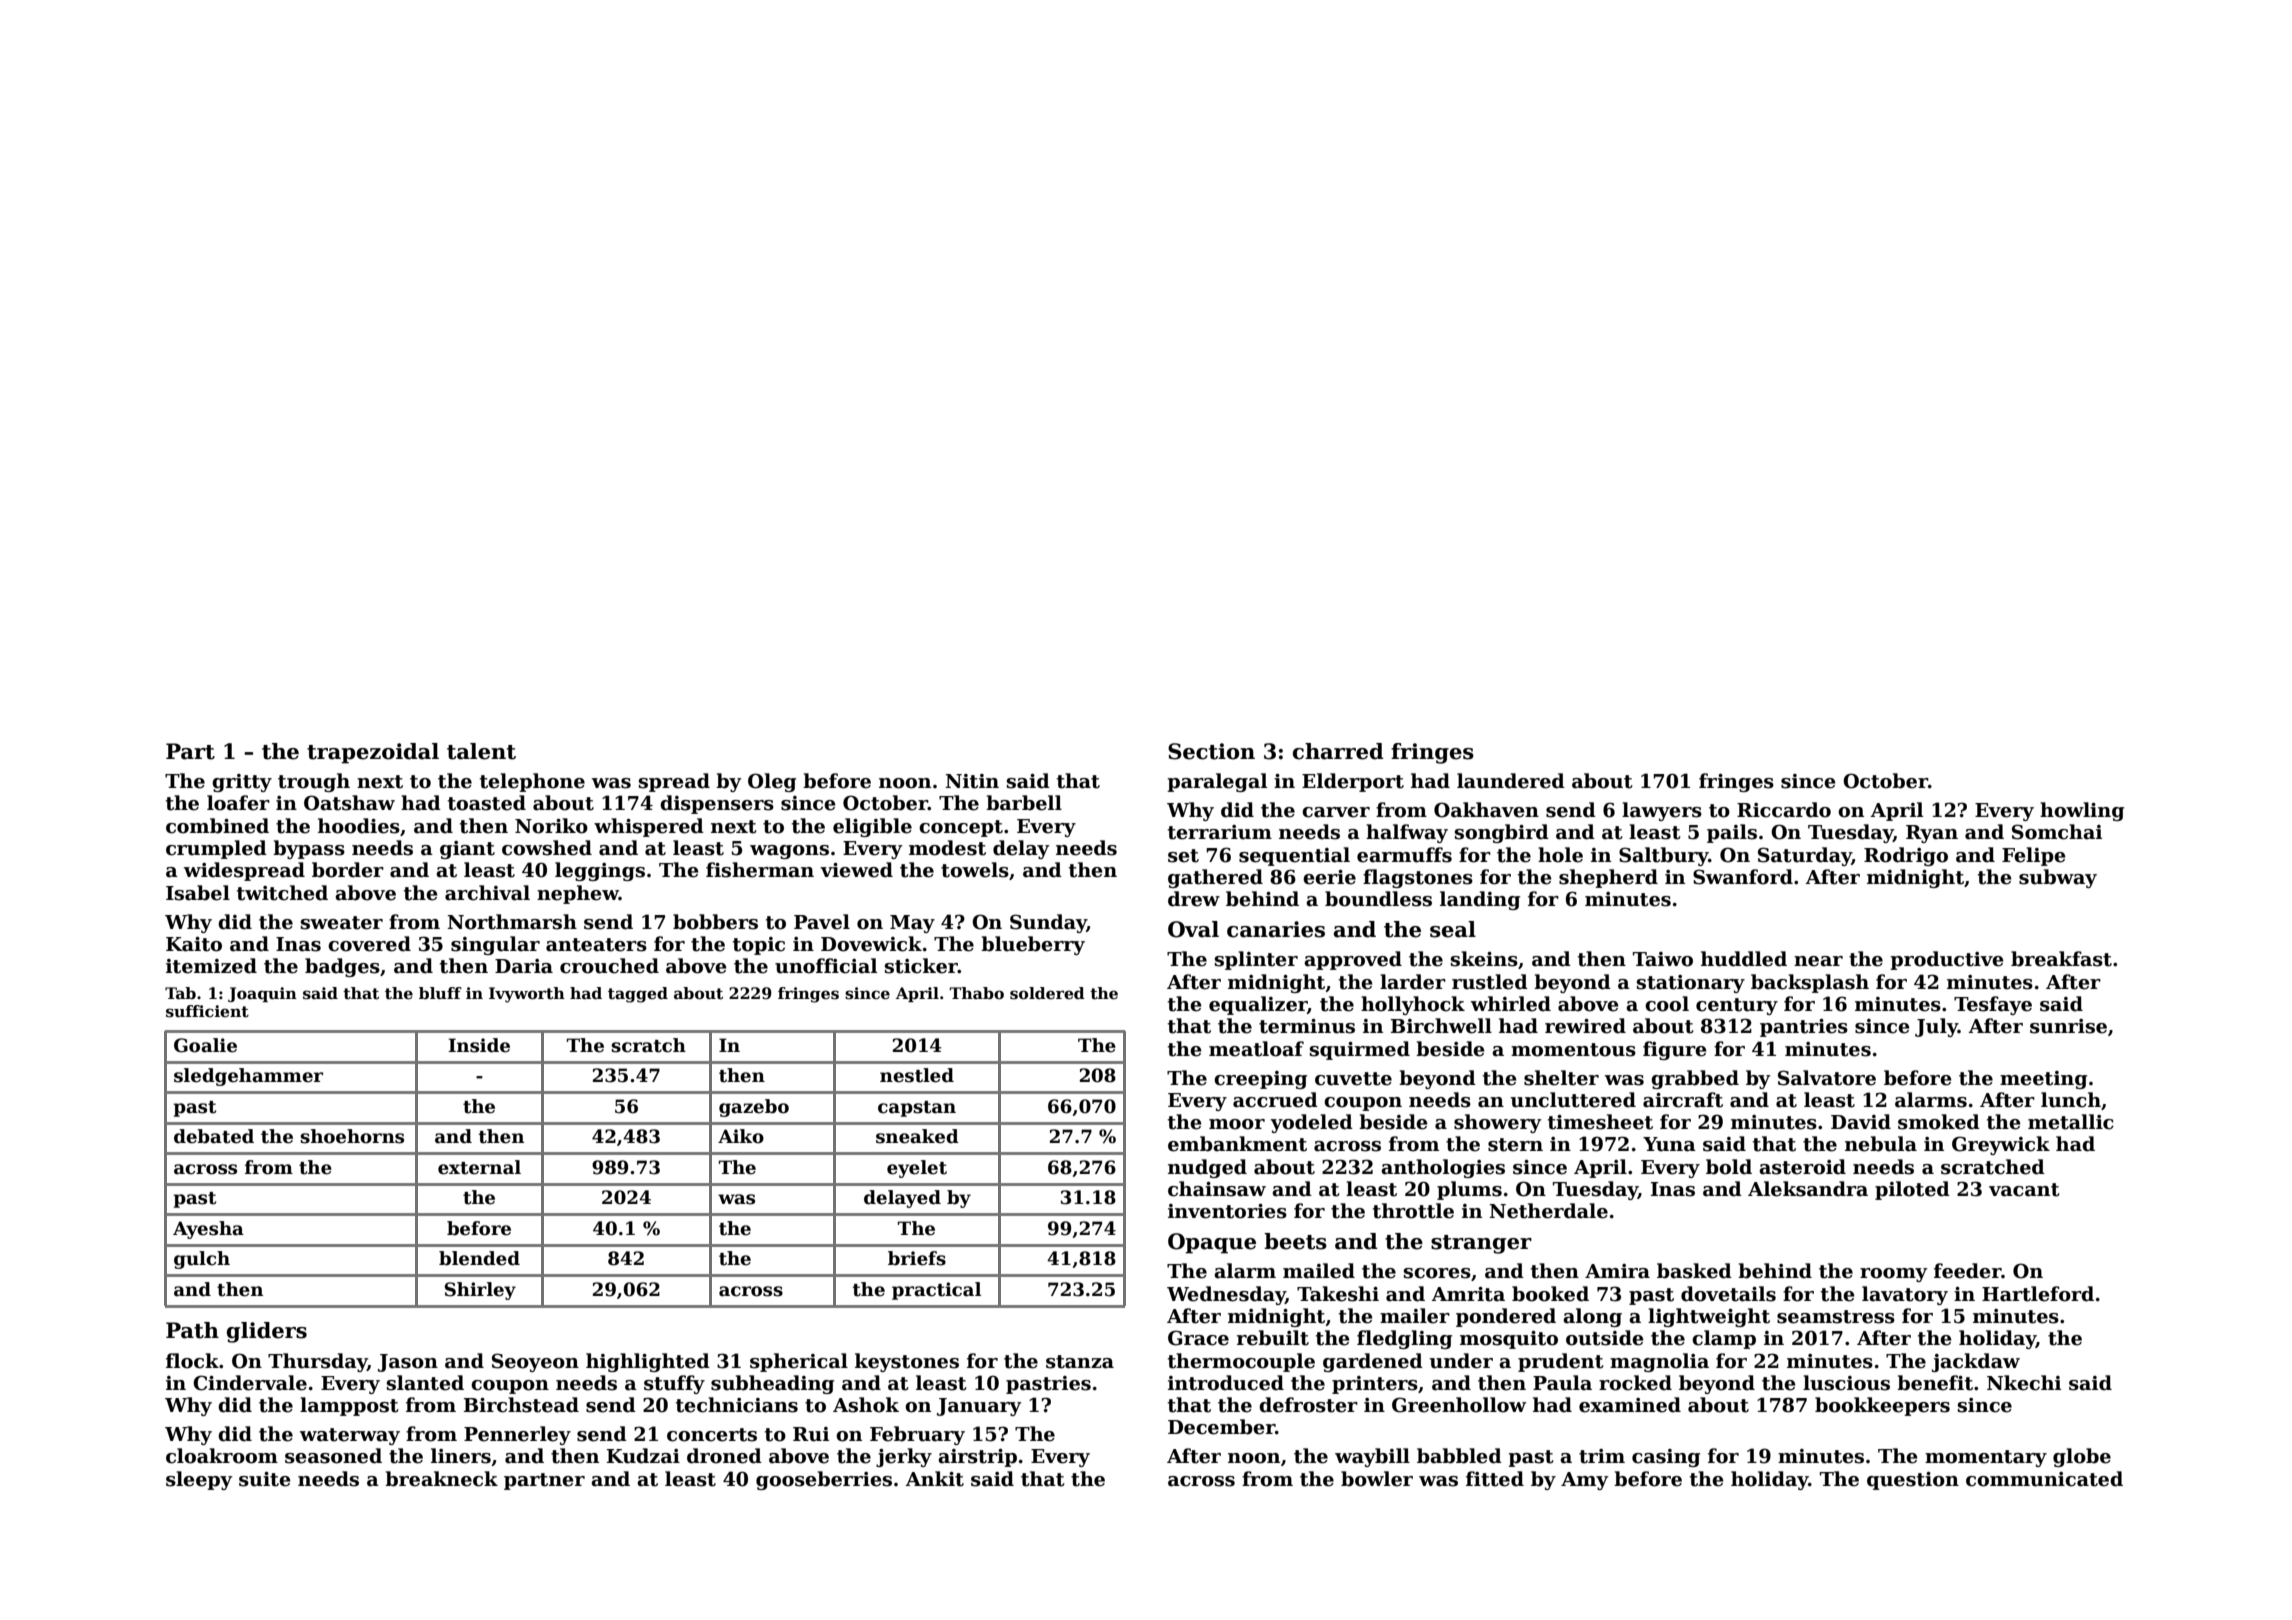  I want to click on set, so click(1183, 856).
